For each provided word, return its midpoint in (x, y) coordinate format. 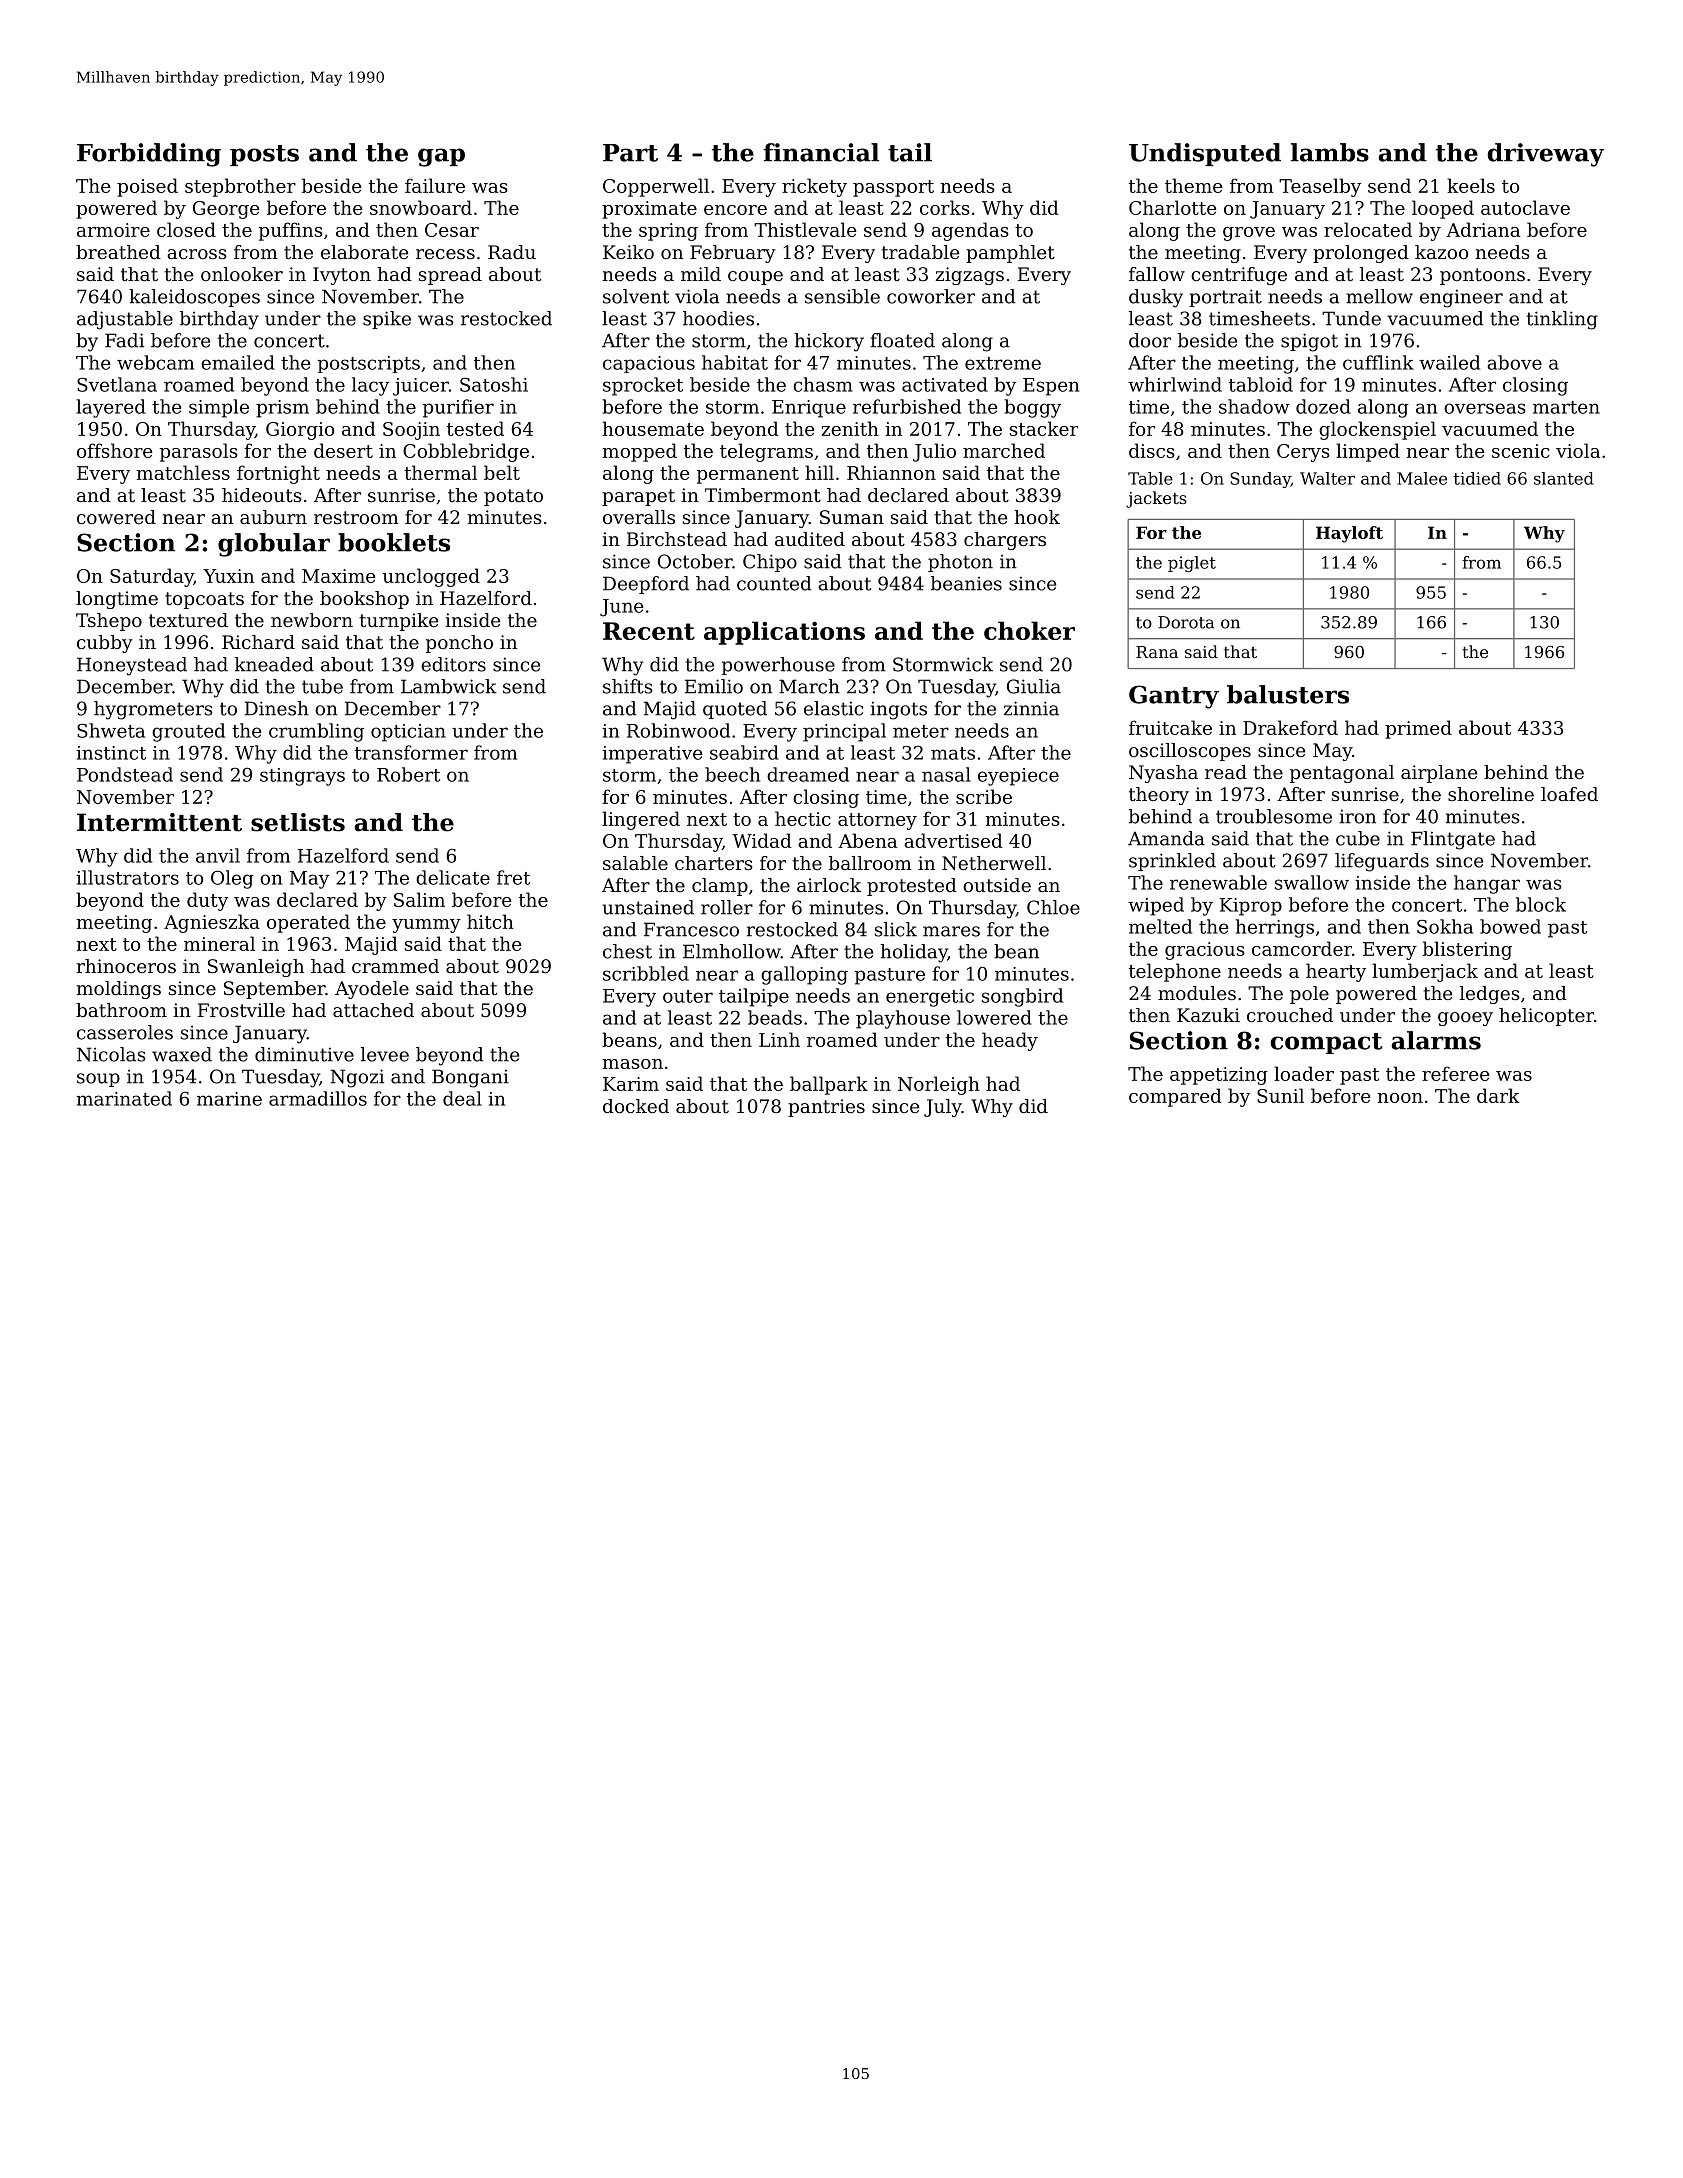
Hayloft (1349, 534)
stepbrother (240, 187)
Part (630, 153)
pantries (826, 1108)
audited (810, 539)
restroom (356, 517)
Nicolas (111, 1054)
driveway (1545, 155)
